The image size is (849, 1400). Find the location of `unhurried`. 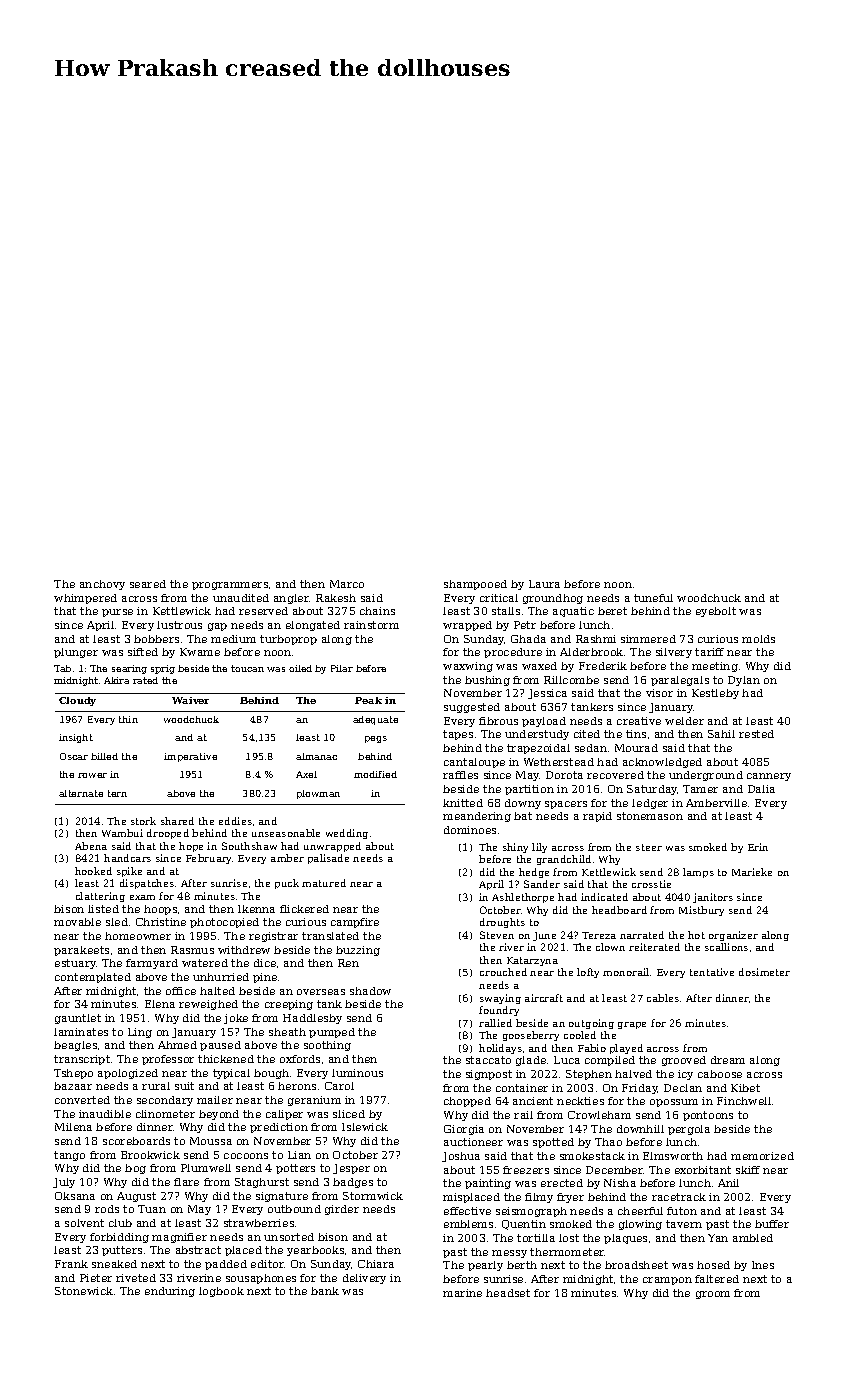

unhurried is located at coordinates (221, 977).
